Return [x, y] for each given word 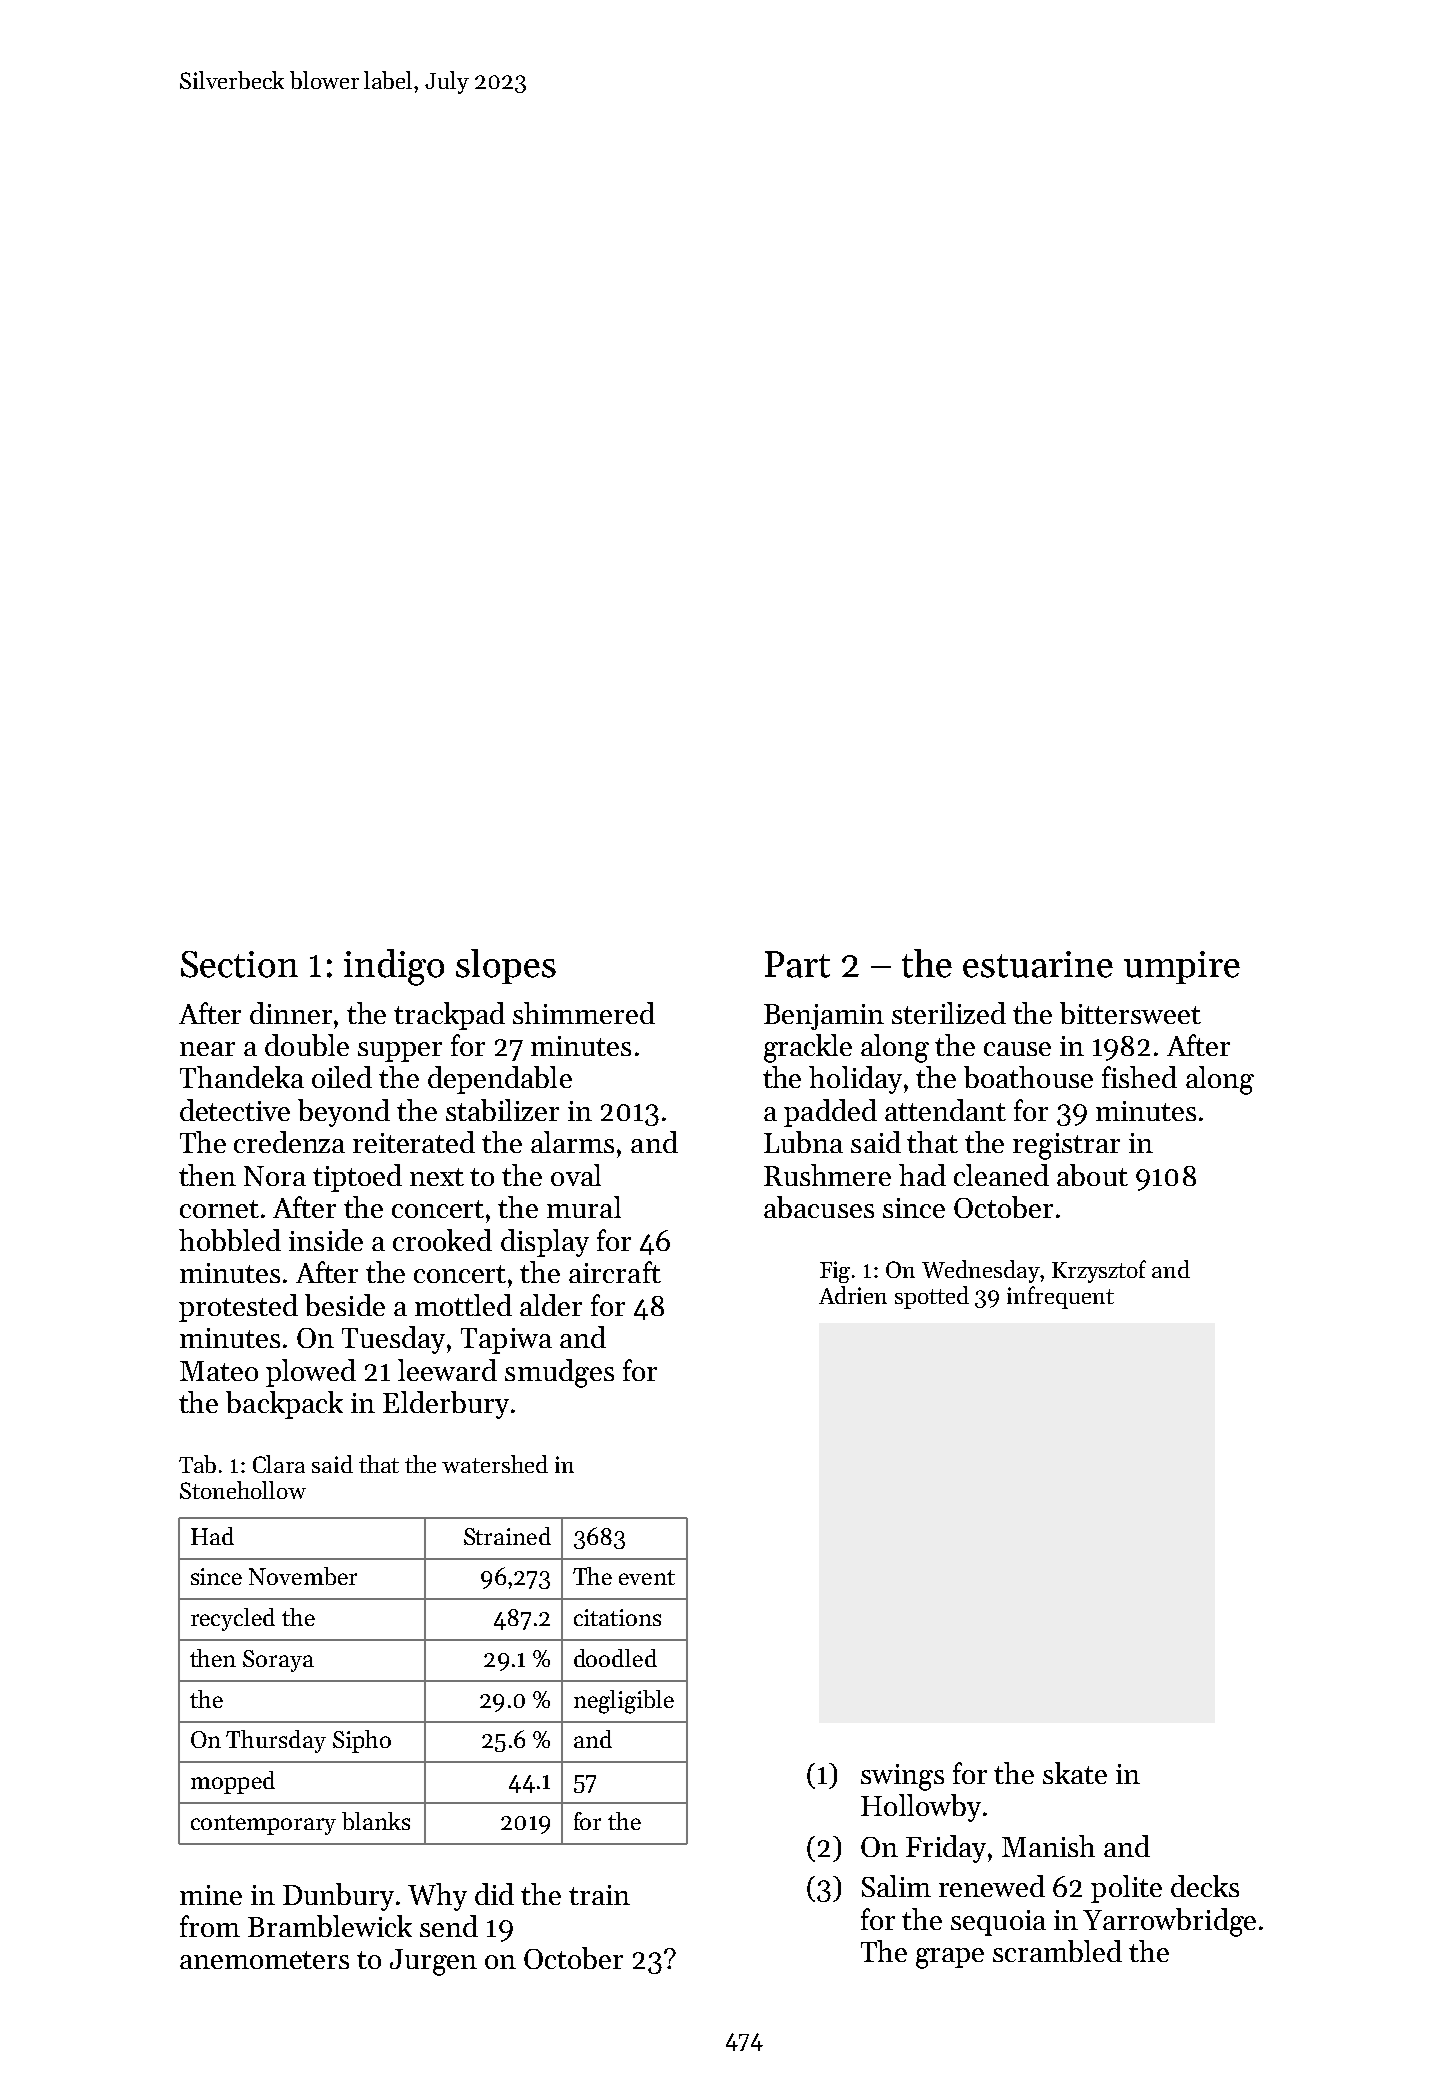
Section [239, 964]
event [647, 1577]
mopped [233, 1782]
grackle [808, 1048]
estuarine [1038, 964]
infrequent [1060, 1297]
